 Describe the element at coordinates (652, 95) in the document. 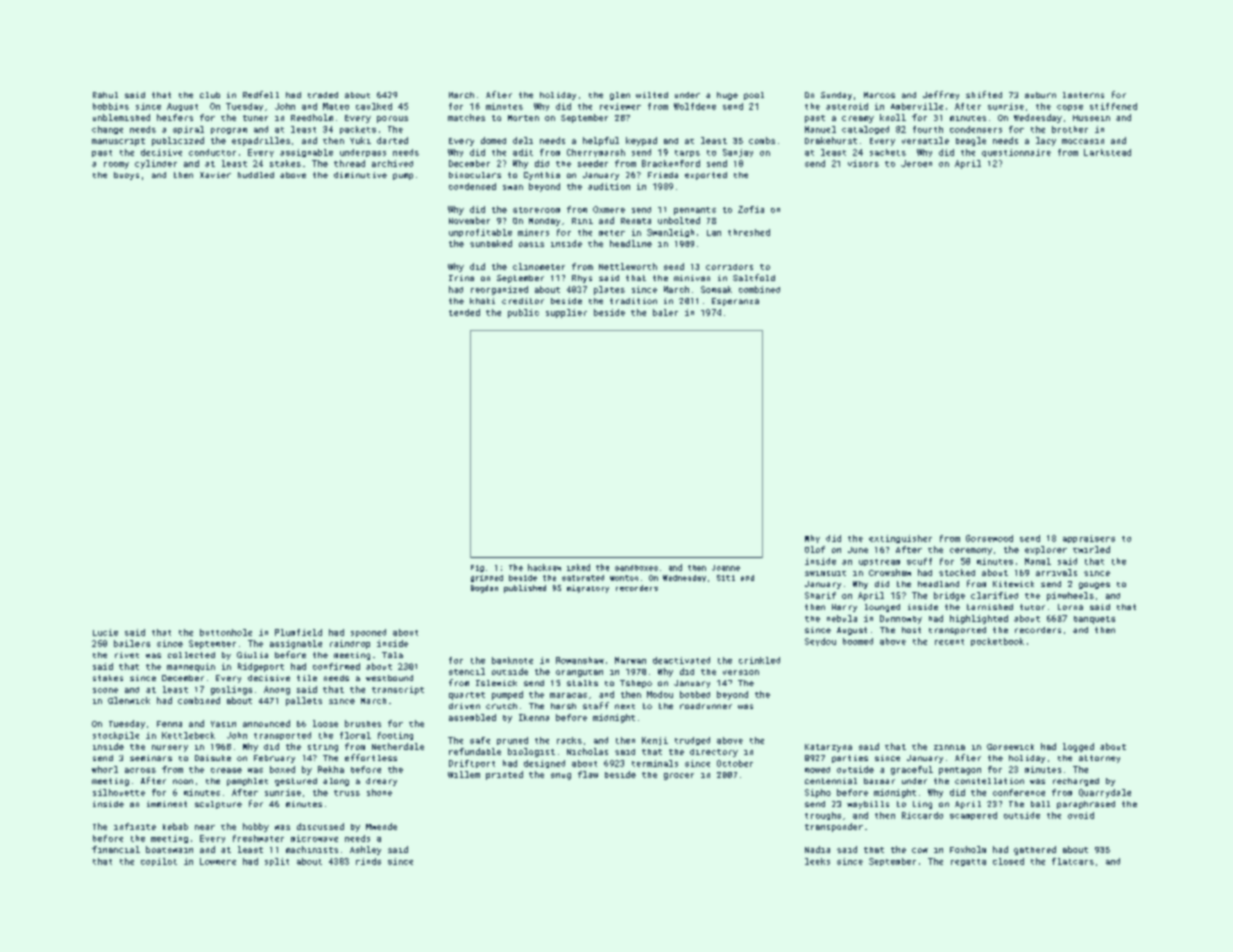

I see `wilted` at that location.
